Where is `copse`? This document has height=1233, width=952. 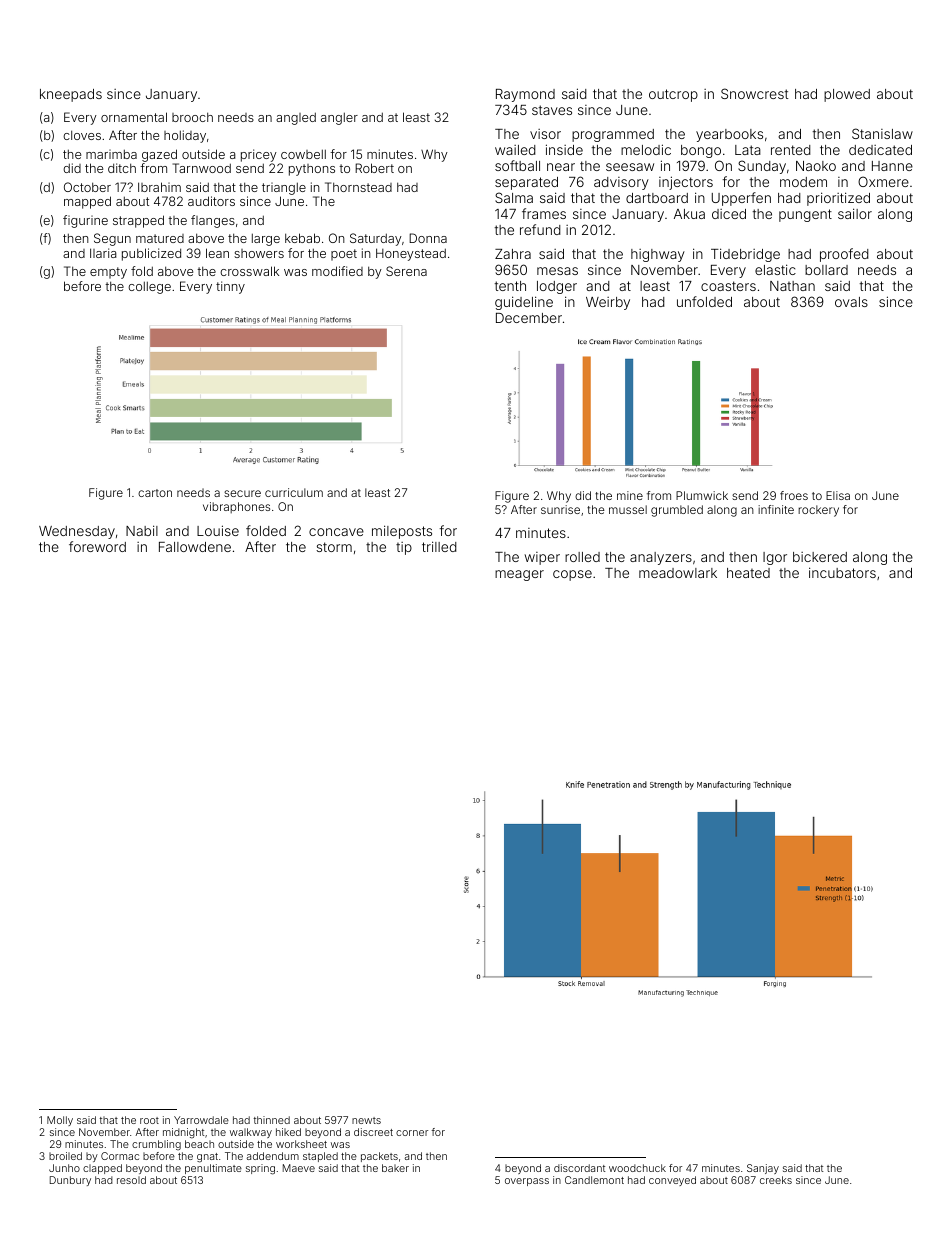
copse is located at coordinates (572, 575).
